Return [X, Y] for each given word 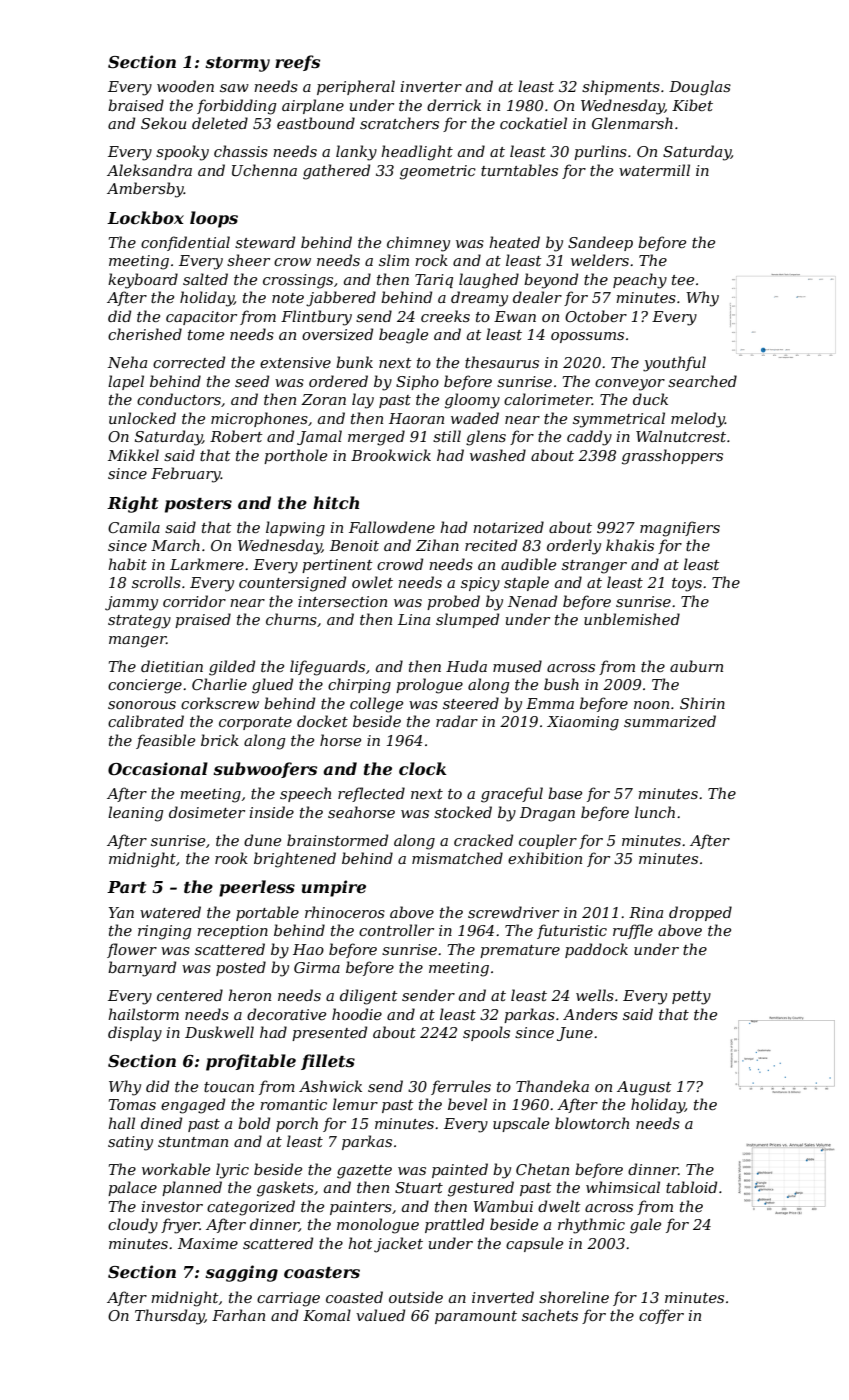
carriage [288, 1299]
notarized [508, 527]
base [565, 793]
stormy [237, 64]
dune [262, 840]
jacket [398, 1245]
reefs [297, 63]
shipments [621, 87]
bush [561, 684]
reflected [371, 794]
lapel [126, 382]
